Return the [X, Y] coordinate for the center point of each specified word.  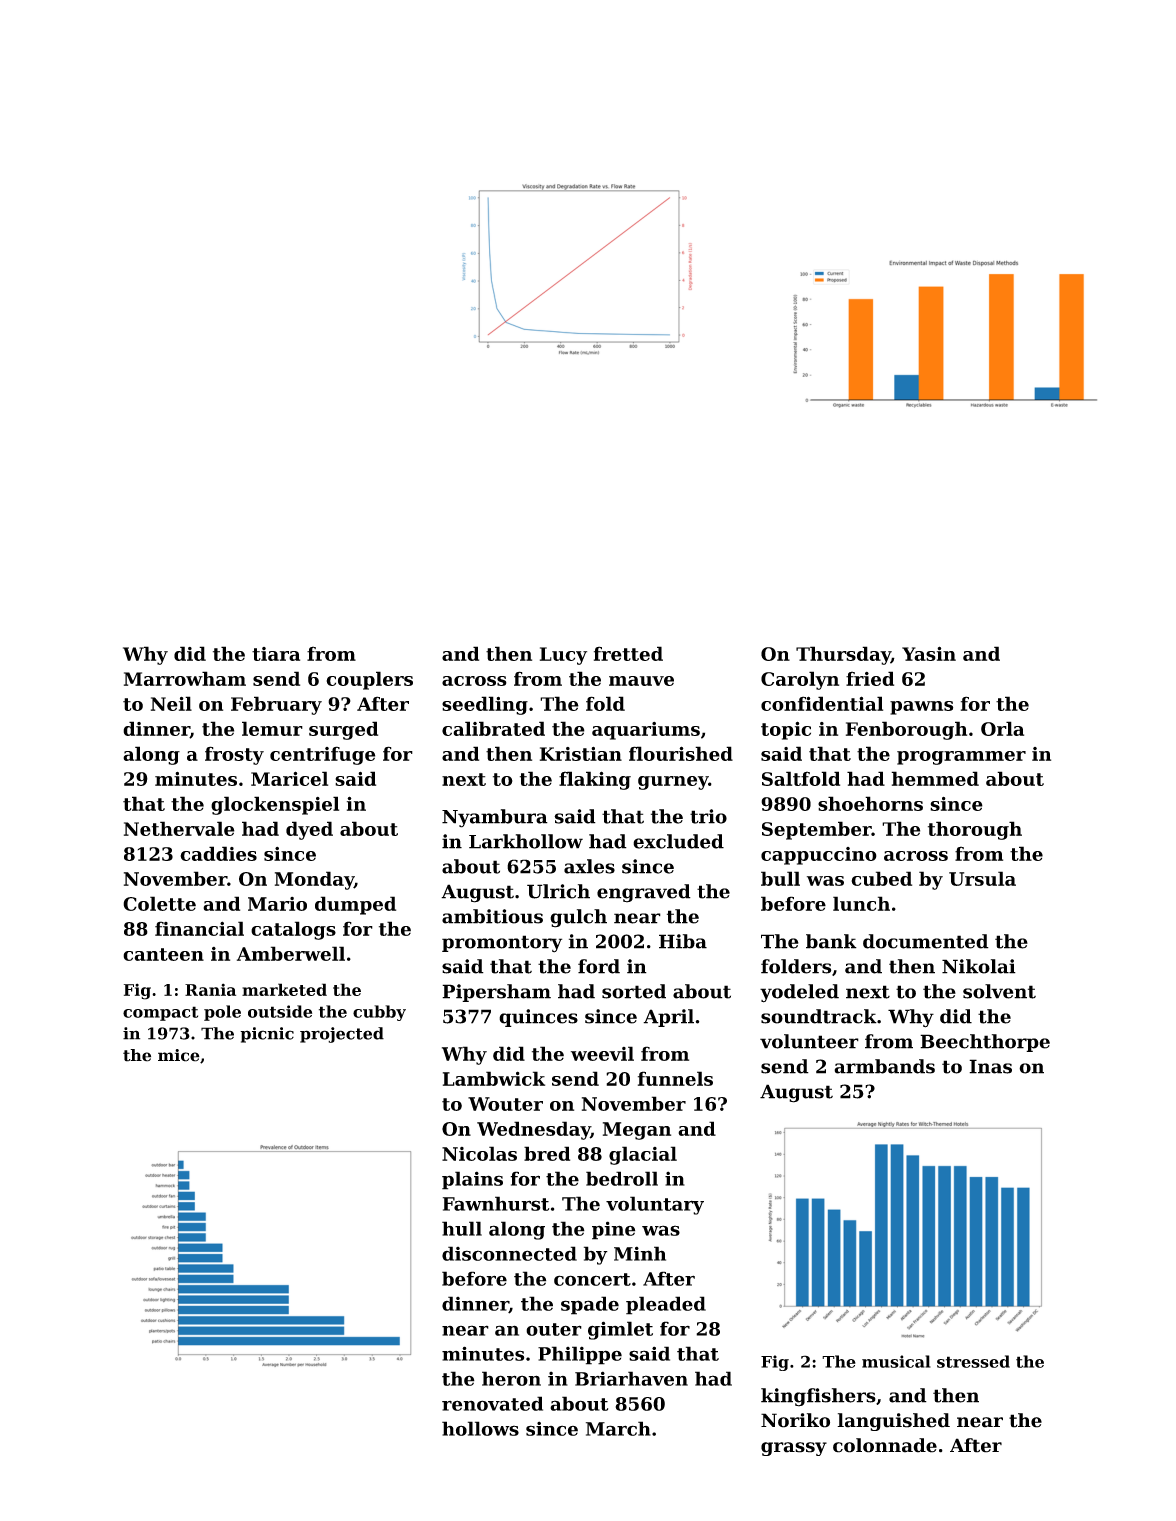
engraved [644, 893]
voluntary [655, 1205]
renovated [492, 1403]
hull [462, 1228]
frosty [234, 755]
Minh [640, 1253]
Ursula [982, 878]
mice [179, 1055]
